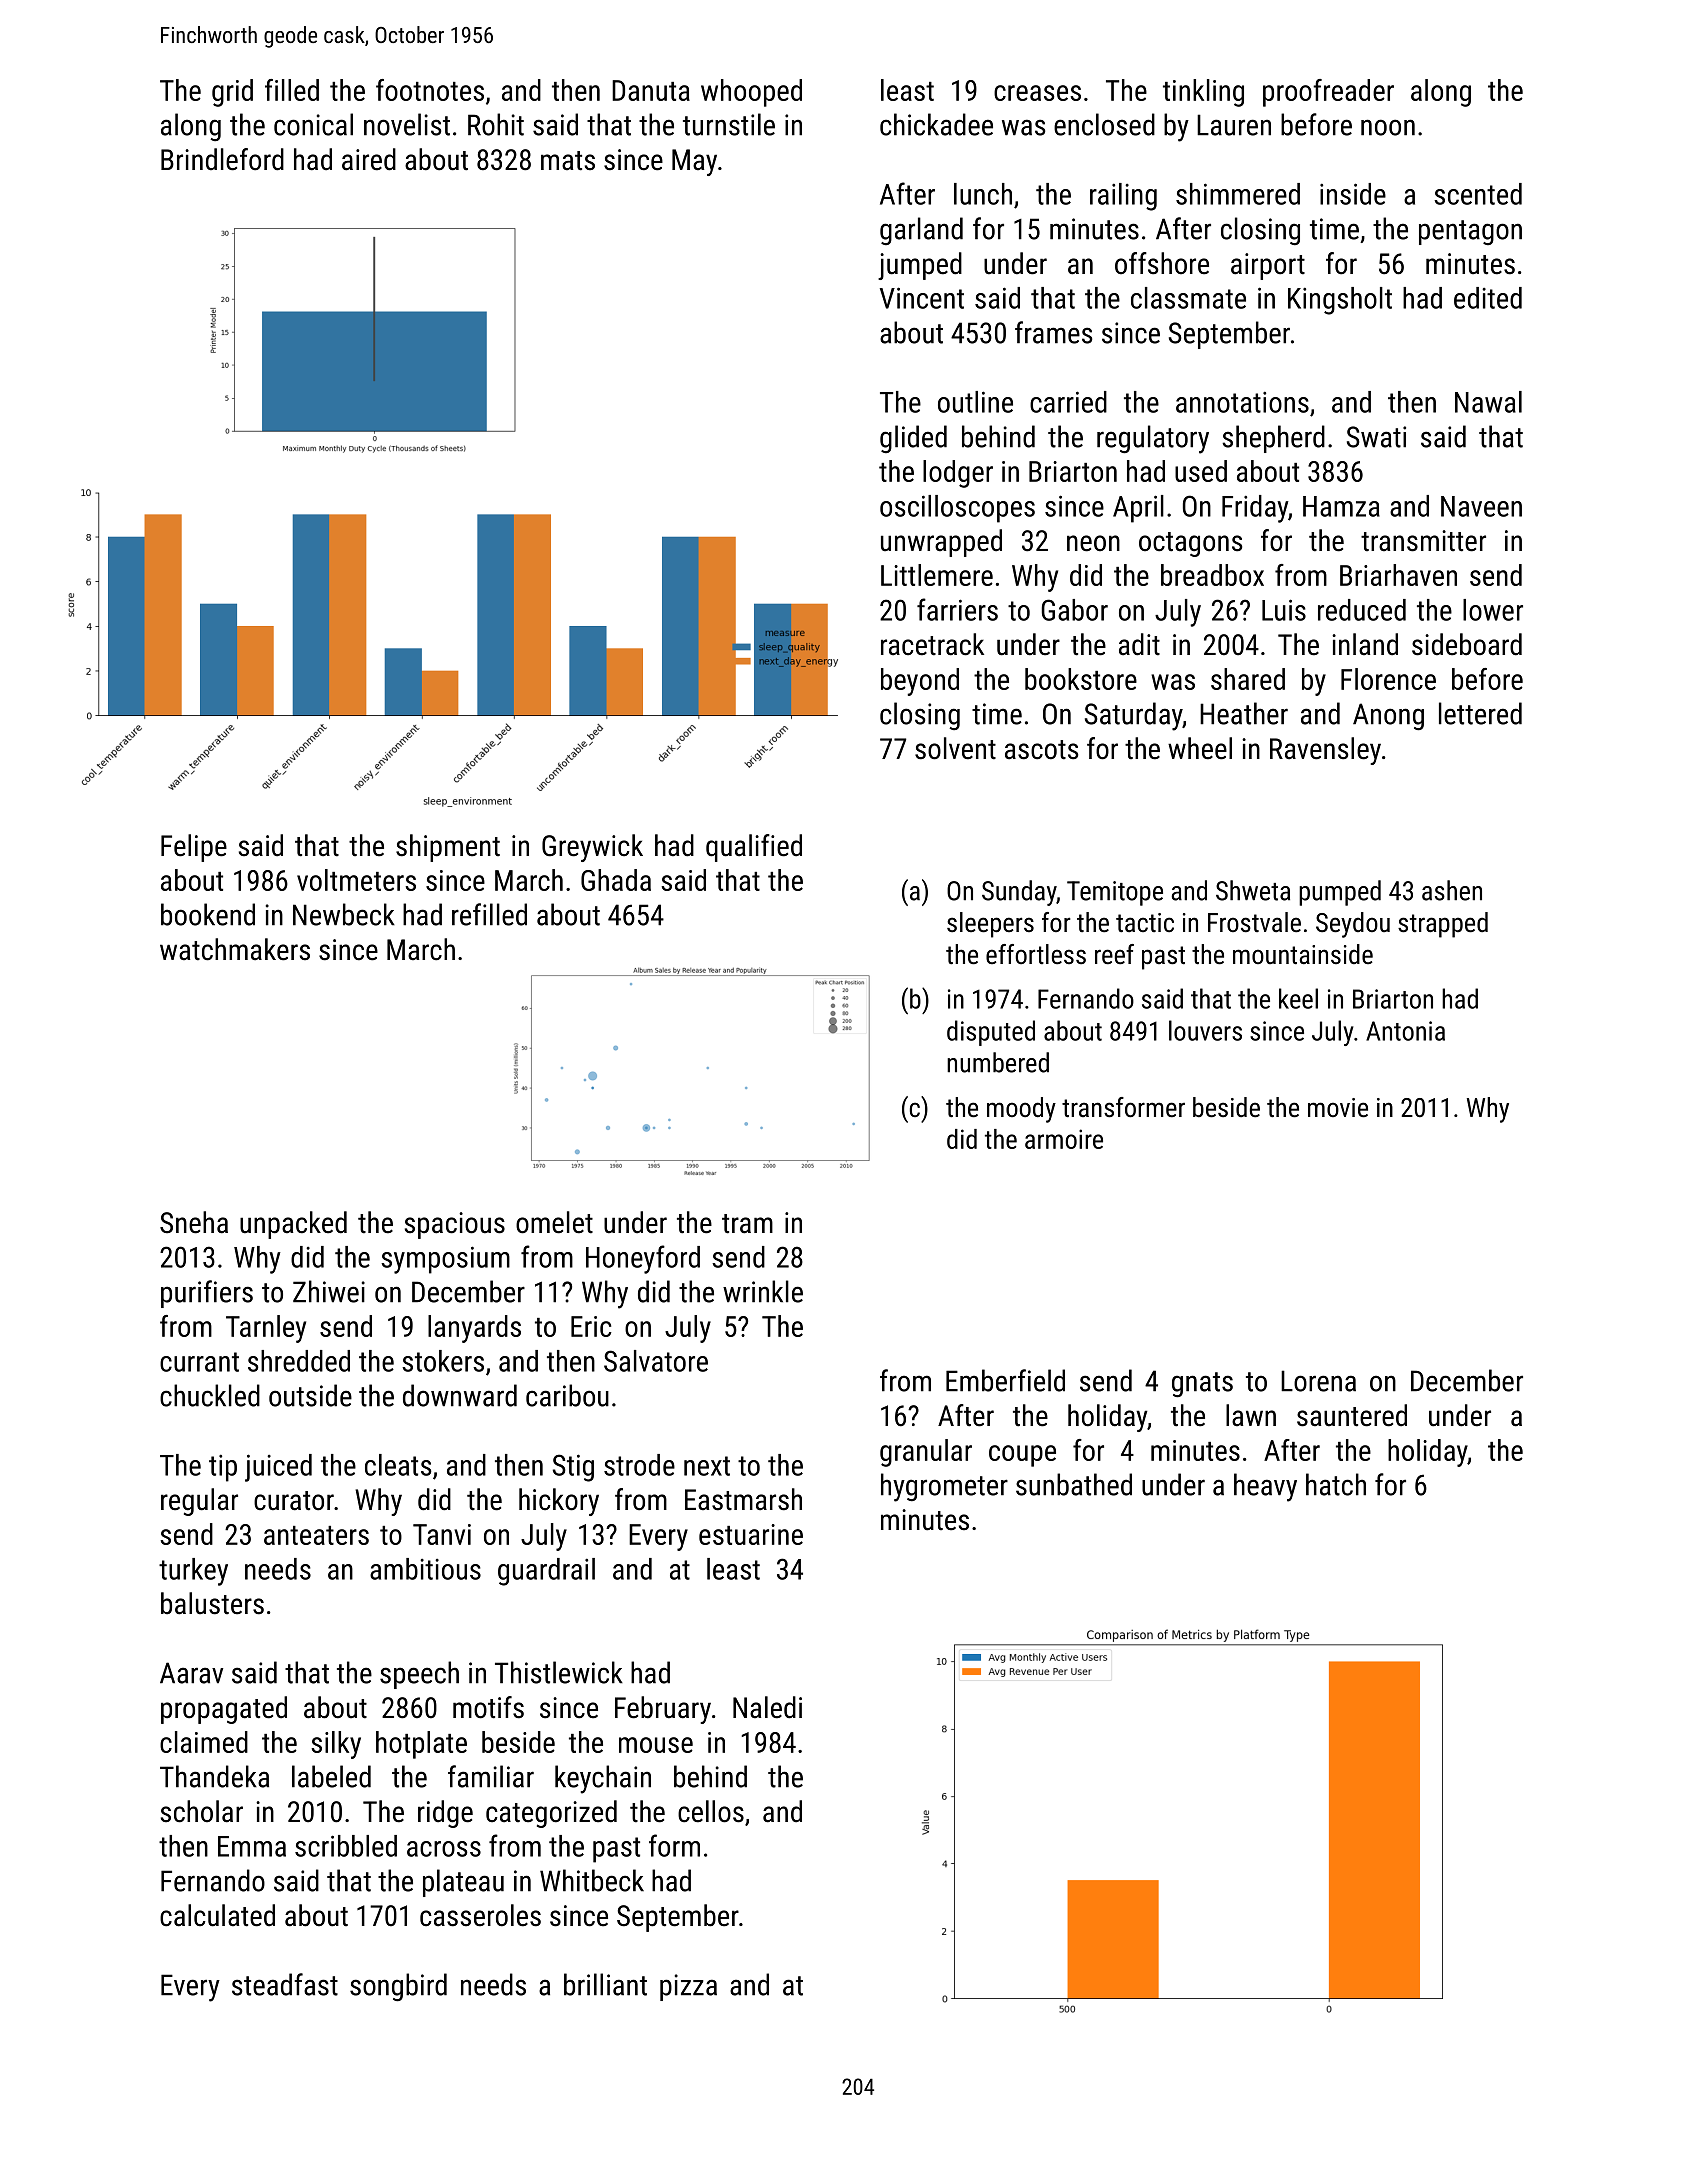 Image resolution: width=1683 pixels, height=2178 pixels. Describe the element at coordinates (983, 194) in the image. I see `lunch` at that location.
